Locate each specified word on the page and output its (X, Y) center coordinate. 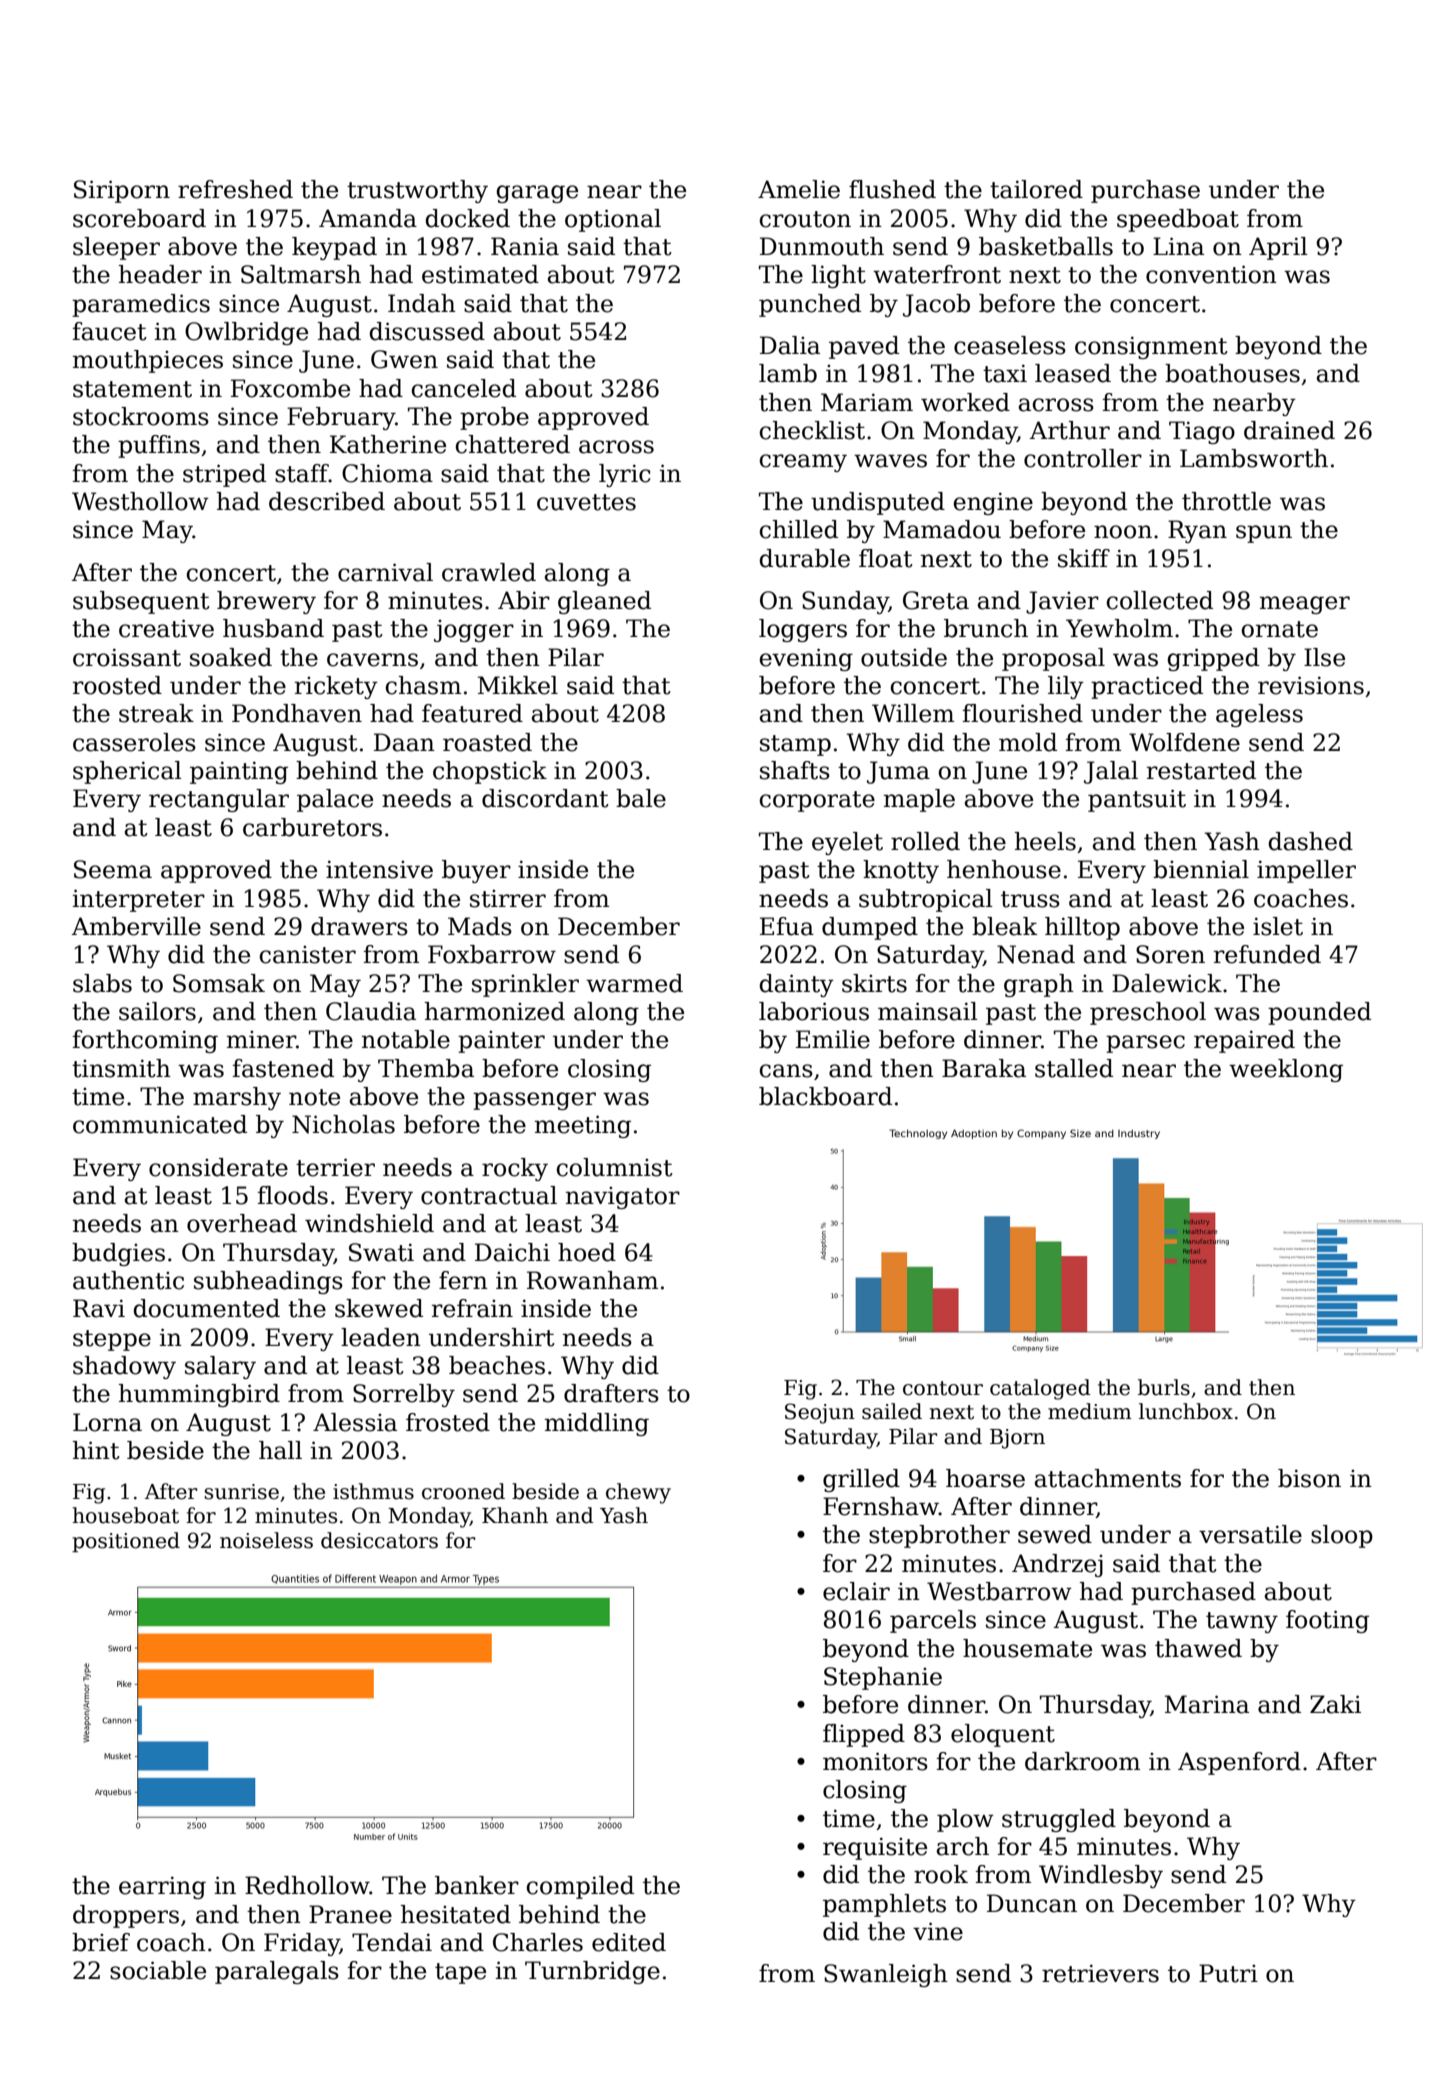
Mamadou (942, 529)
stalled (1074, 1068)
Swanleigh (886, 1975)
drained (1289, 430)
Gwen (404, 359)
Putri (1228, 1973)
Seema (113, 869)
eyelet (847, 843)
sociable (158, 1970)
